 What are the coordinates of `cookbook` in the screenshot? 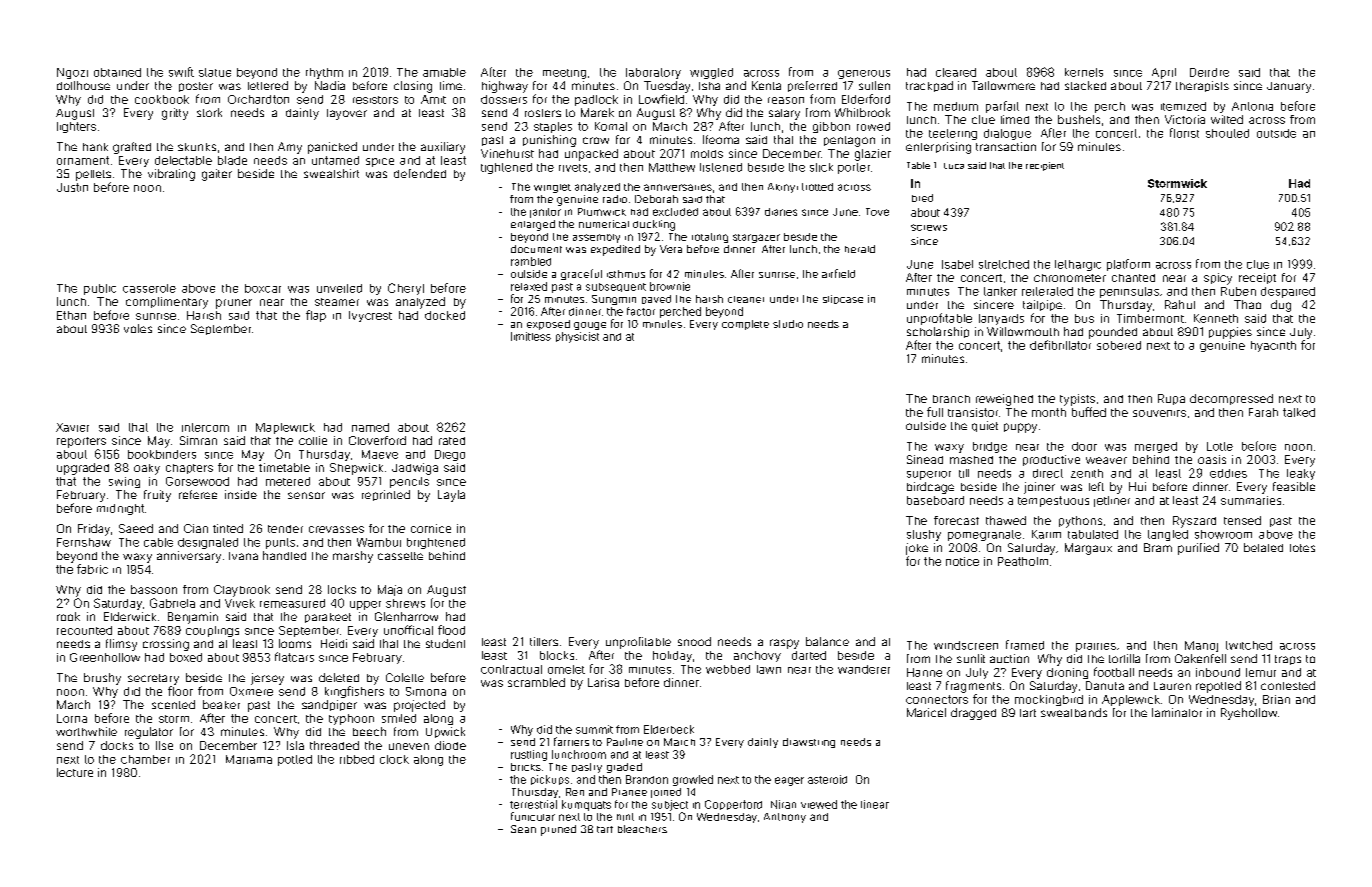 It's located at (162, 99).
